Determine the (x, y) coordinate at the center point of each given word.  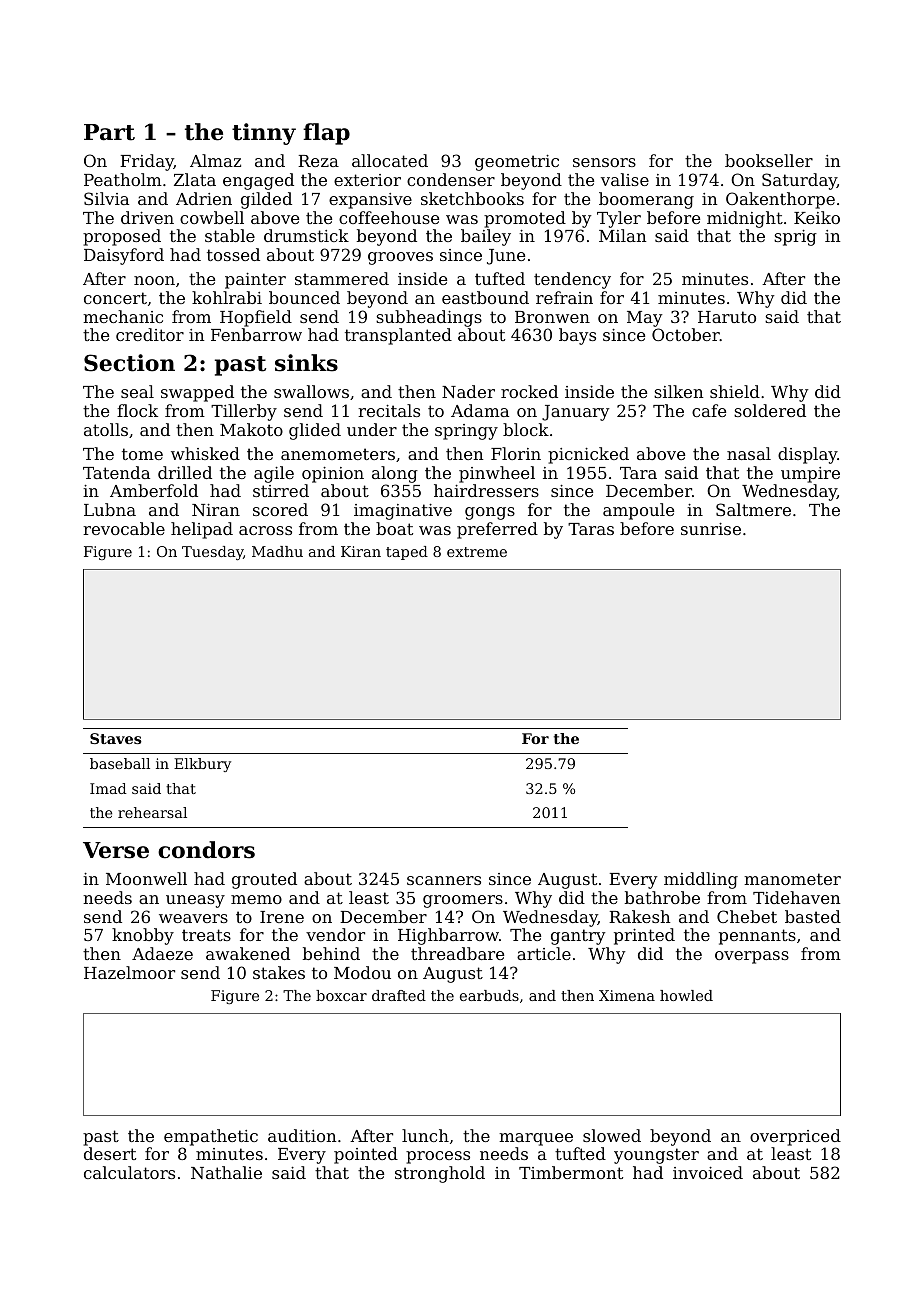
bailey (486, 237)
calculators (129, 1172)
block (526, 429)
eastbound (485, 297)
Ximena (627, 995)
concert (115, 298)
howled (686, 995)
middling (701, 880)
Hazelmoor (129, 972)
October (686, 334)
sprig (795, 238)
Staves (116, 738)
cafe (709, 410)
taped (407, 553)
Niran (216, 510)
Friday (147, 162)
